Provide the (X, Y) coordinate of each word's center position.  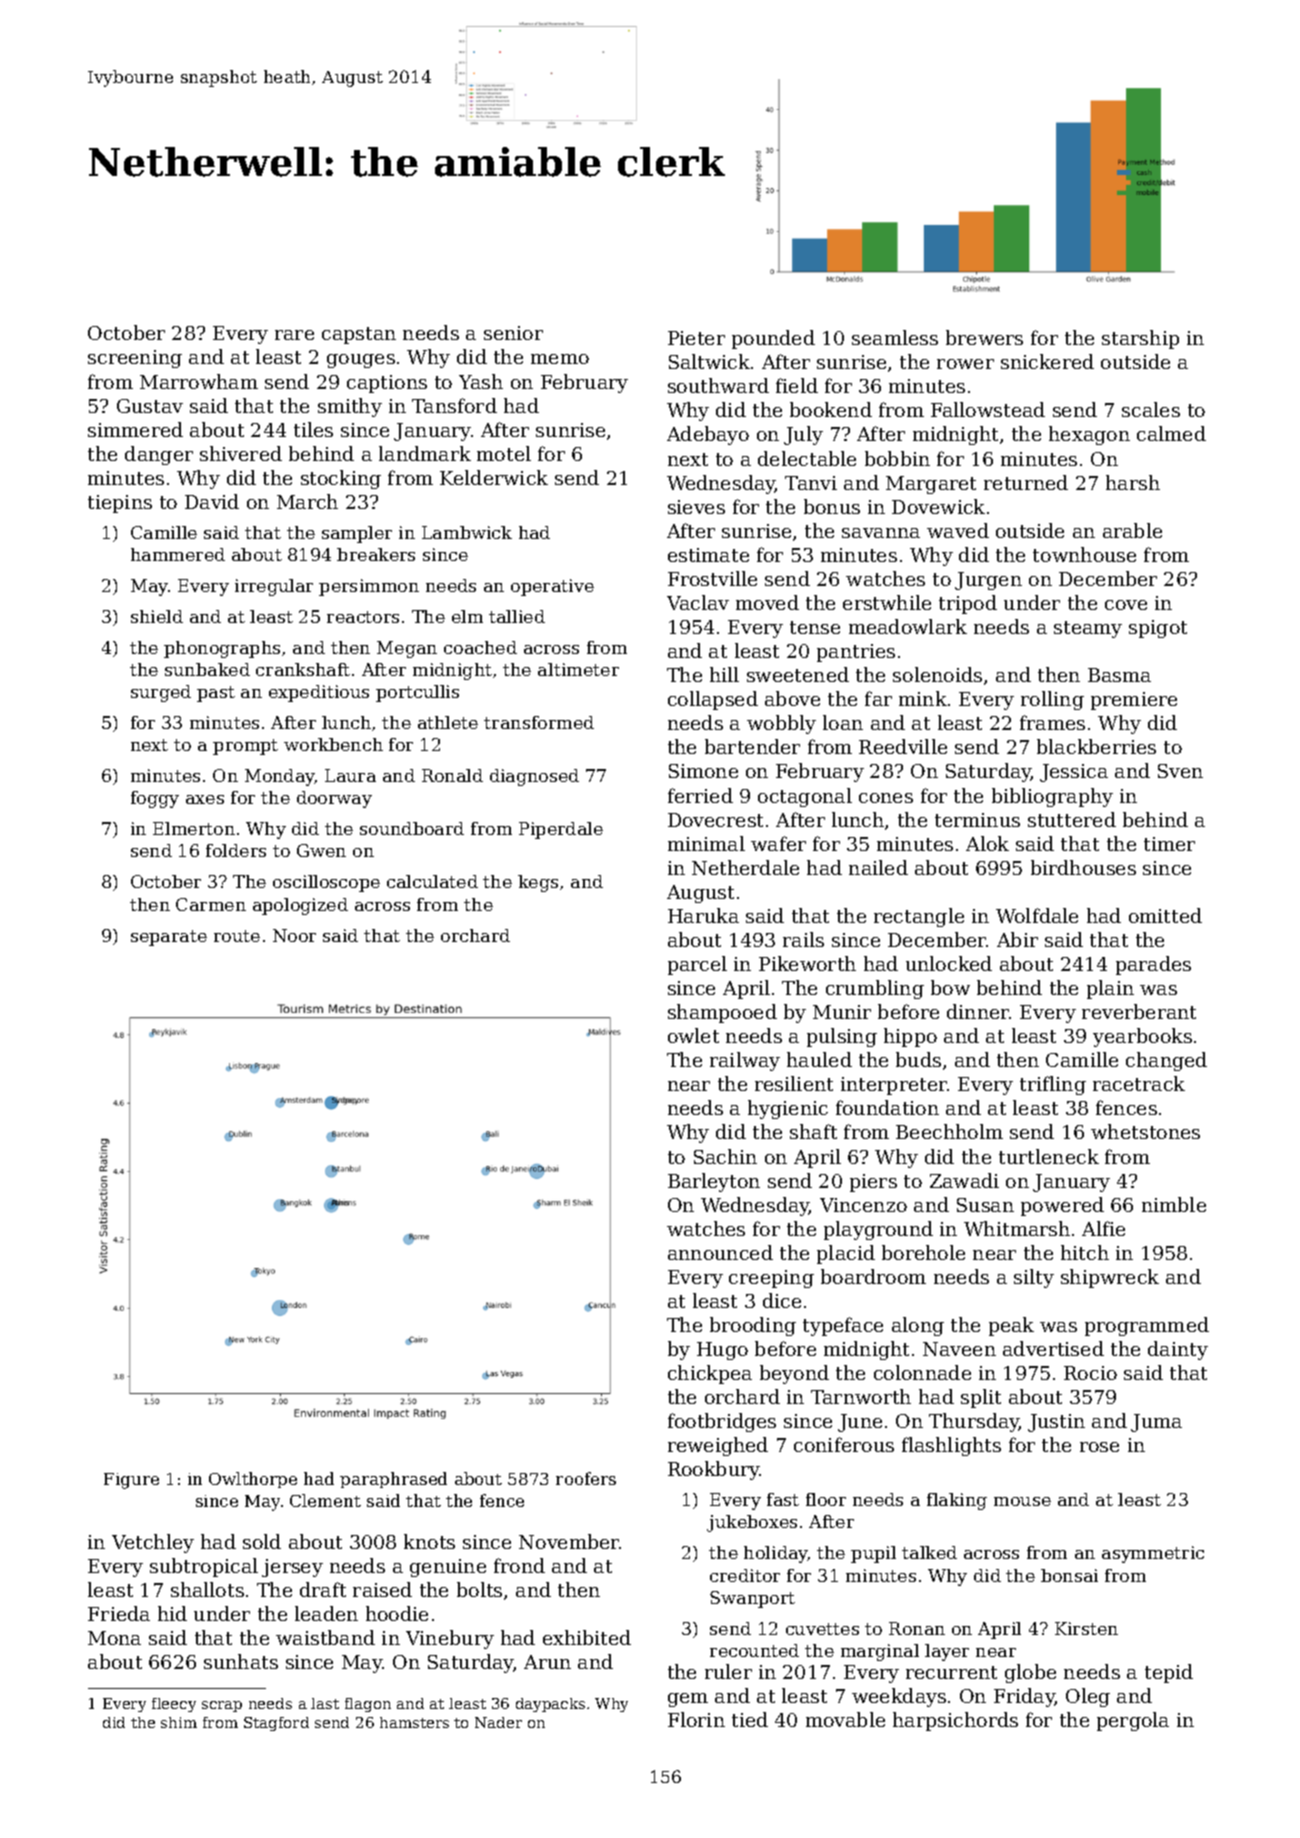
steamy (1088, 629)
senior (513, 333)
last (325, 1703)
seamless (895, 337)
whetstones (1145, 1131)
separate (169, 938)
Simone (703, 771)
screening (135, 359)
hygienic (788, 1109)
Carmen (211, 904)
